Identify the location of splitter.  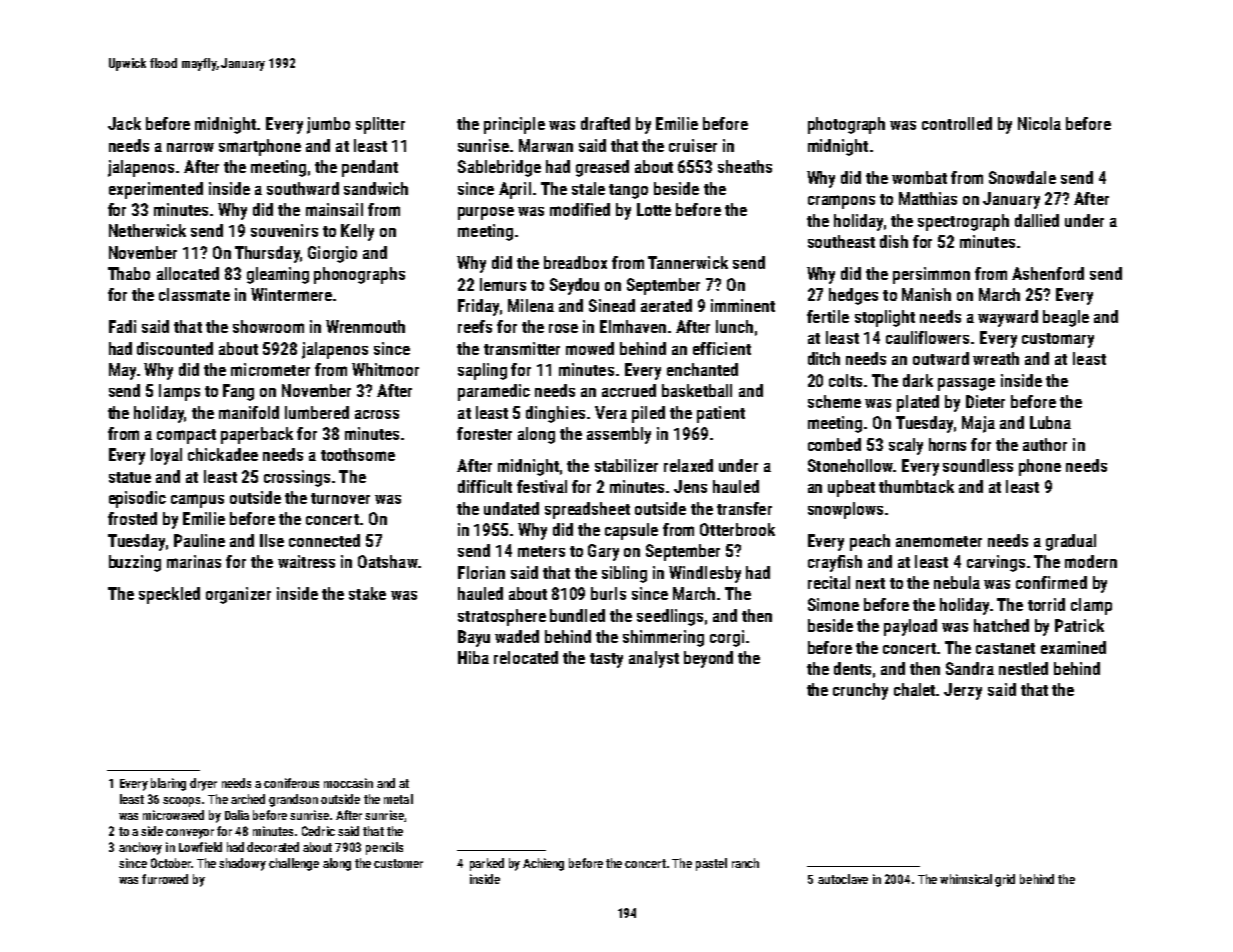
(380, 125).
